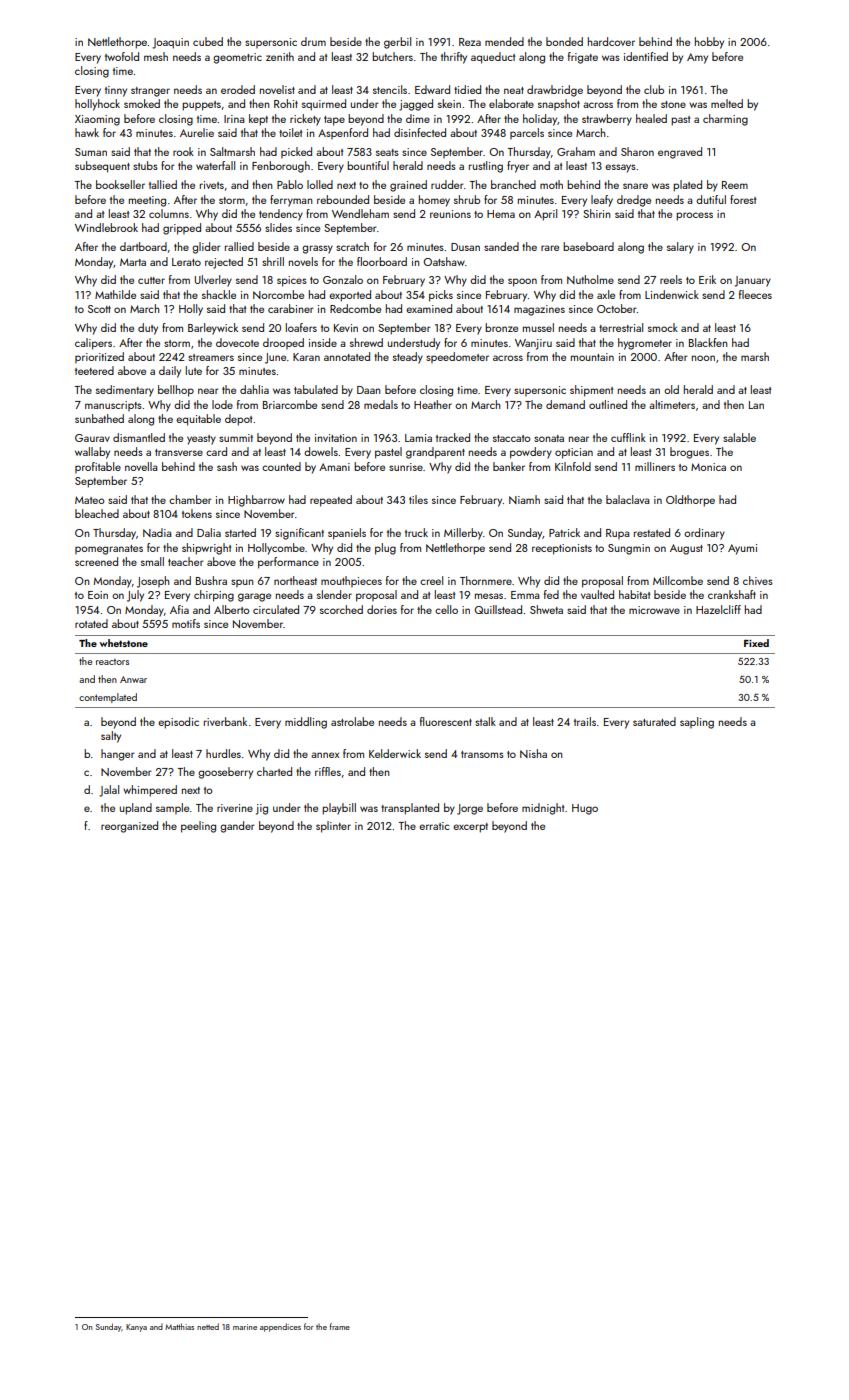  What do you see at coordinates (611, 41) in the screenshot?
I see `hardcover` at bounding box center [611, 41].
